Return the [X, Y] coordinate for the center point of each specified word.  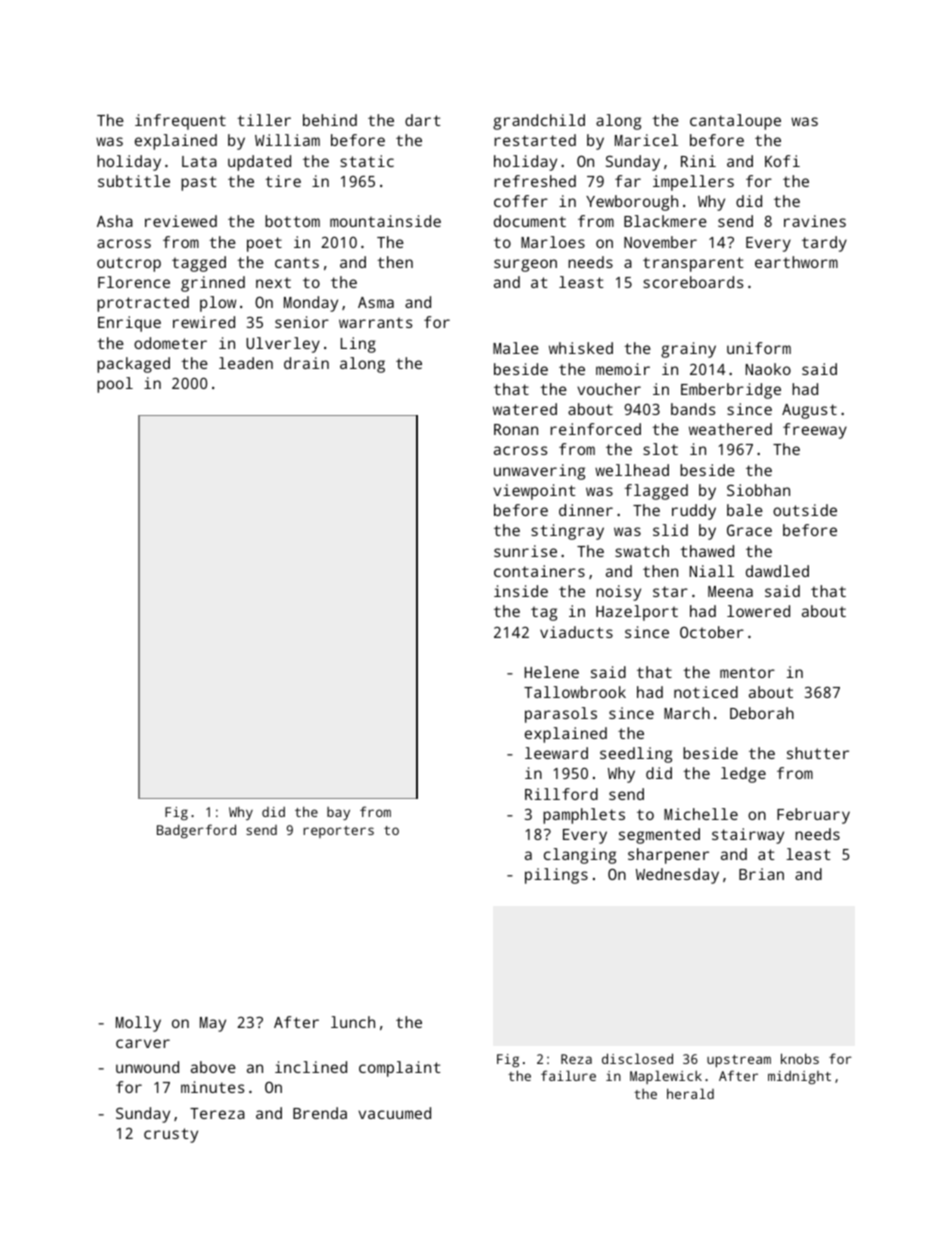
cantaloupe [735, 122]
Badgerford [196, 831]
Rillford [561, 794]
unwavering [539, 472]
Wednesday [677, 876]
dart [422, 120]
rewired [204, 322]
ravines [815, 221]
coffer [521, 201]
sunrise [525, 551]
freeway [815, 431]
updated [259, 163]
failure [568, 1075]
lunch [353, 1022]
